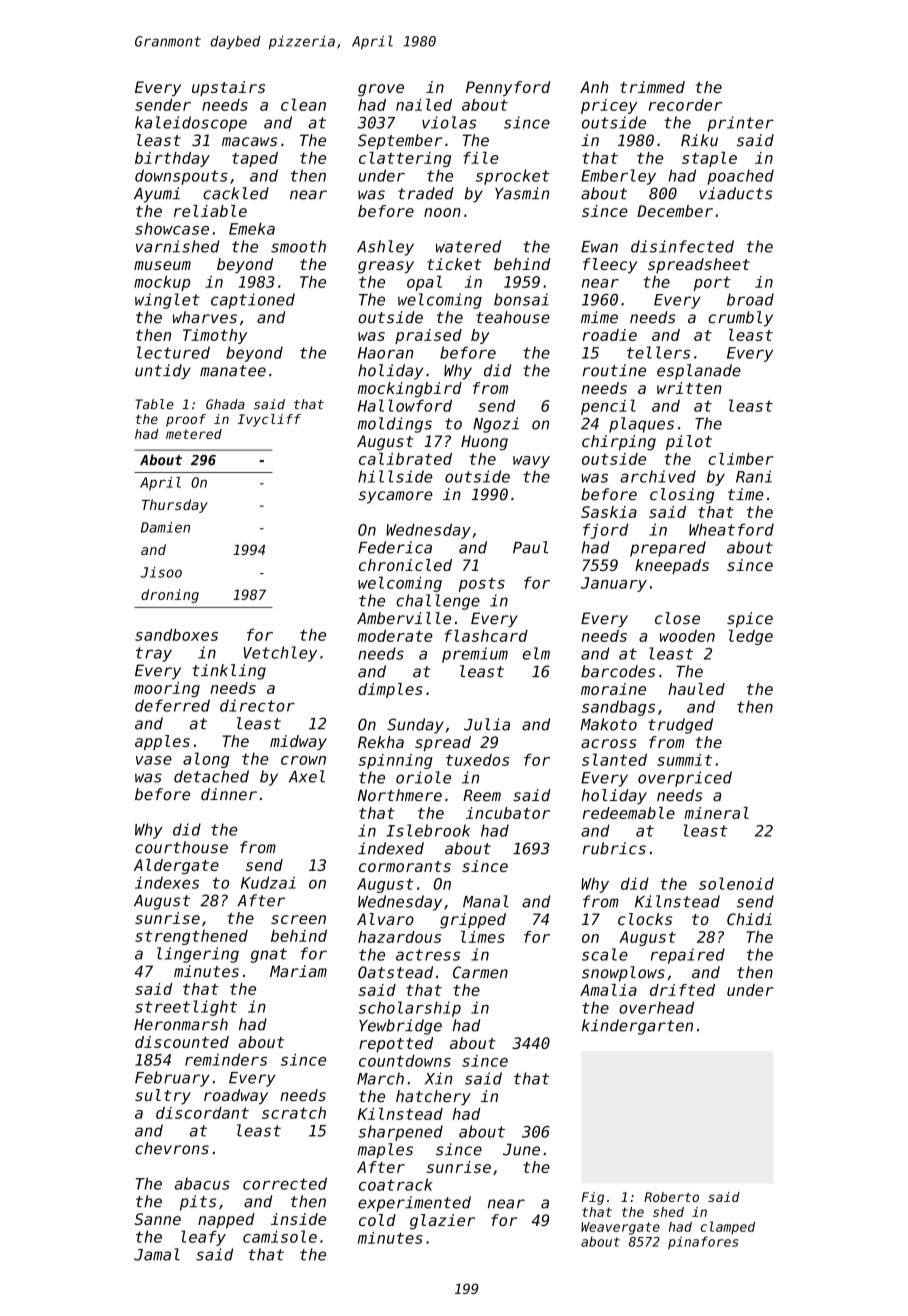  Describe the element at coordinates (677, 618) in the screenshot. I see `close` at that location.
